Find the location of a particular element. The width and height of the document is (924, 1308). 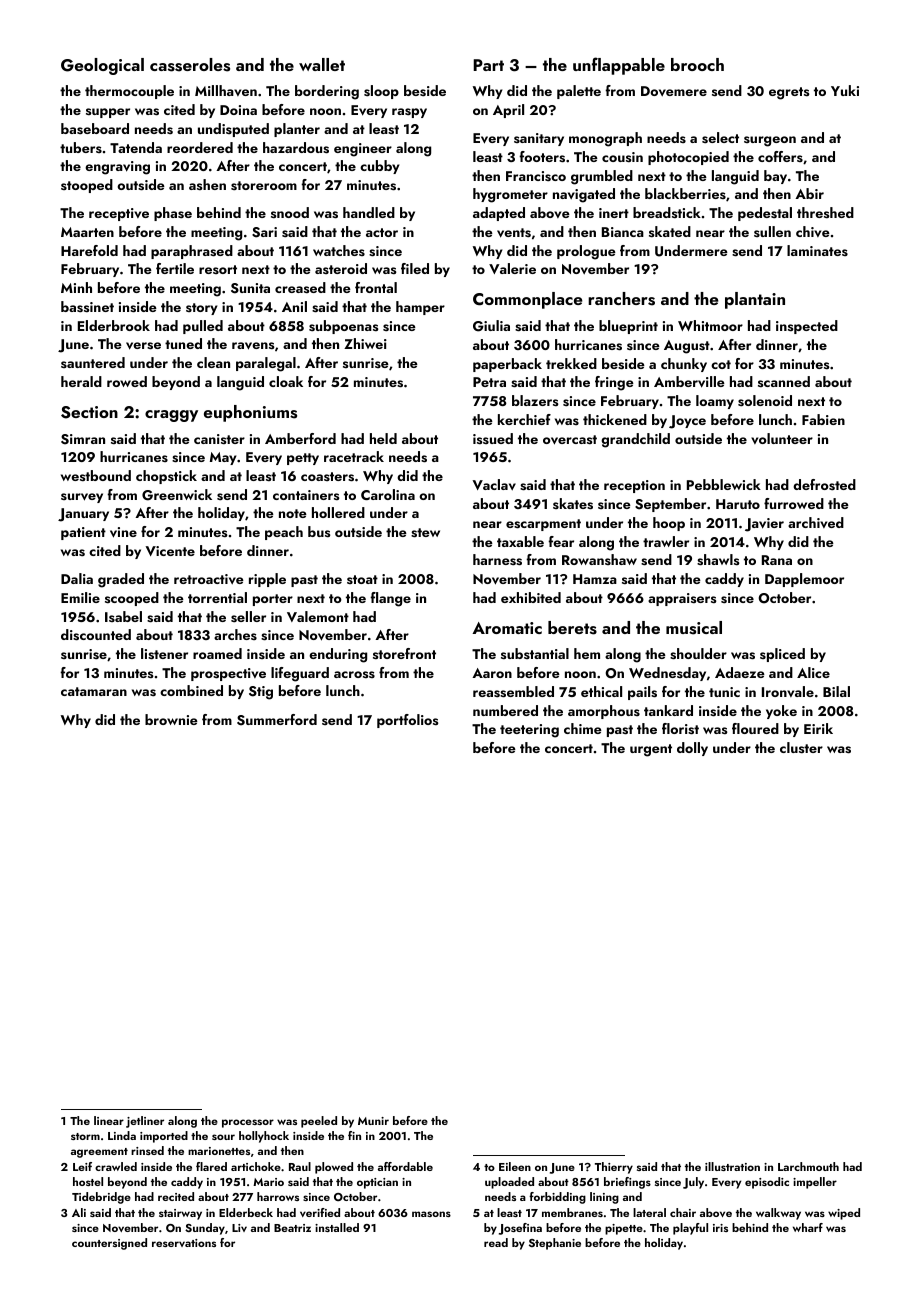

escarpment is located at coordinates (543, 525).
